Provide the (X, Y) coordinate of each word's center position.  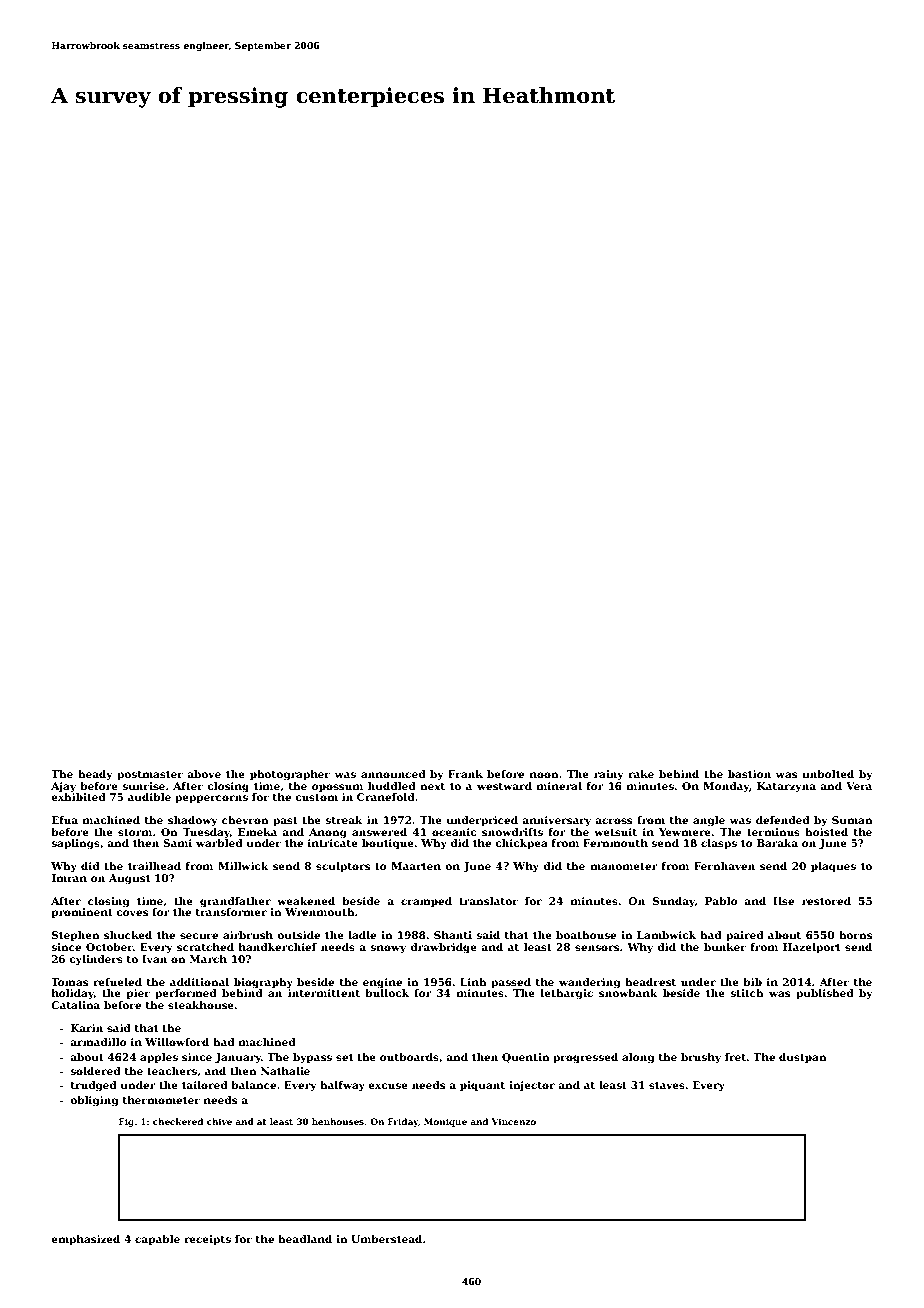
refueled (117, 982)
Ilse (783, 901)
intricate (333, 843)
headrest (650, 982)
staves (667, 1085)
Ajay (63, 787)
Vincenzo (514, 1121)
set (345, 1057)
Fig (126, 1122)
